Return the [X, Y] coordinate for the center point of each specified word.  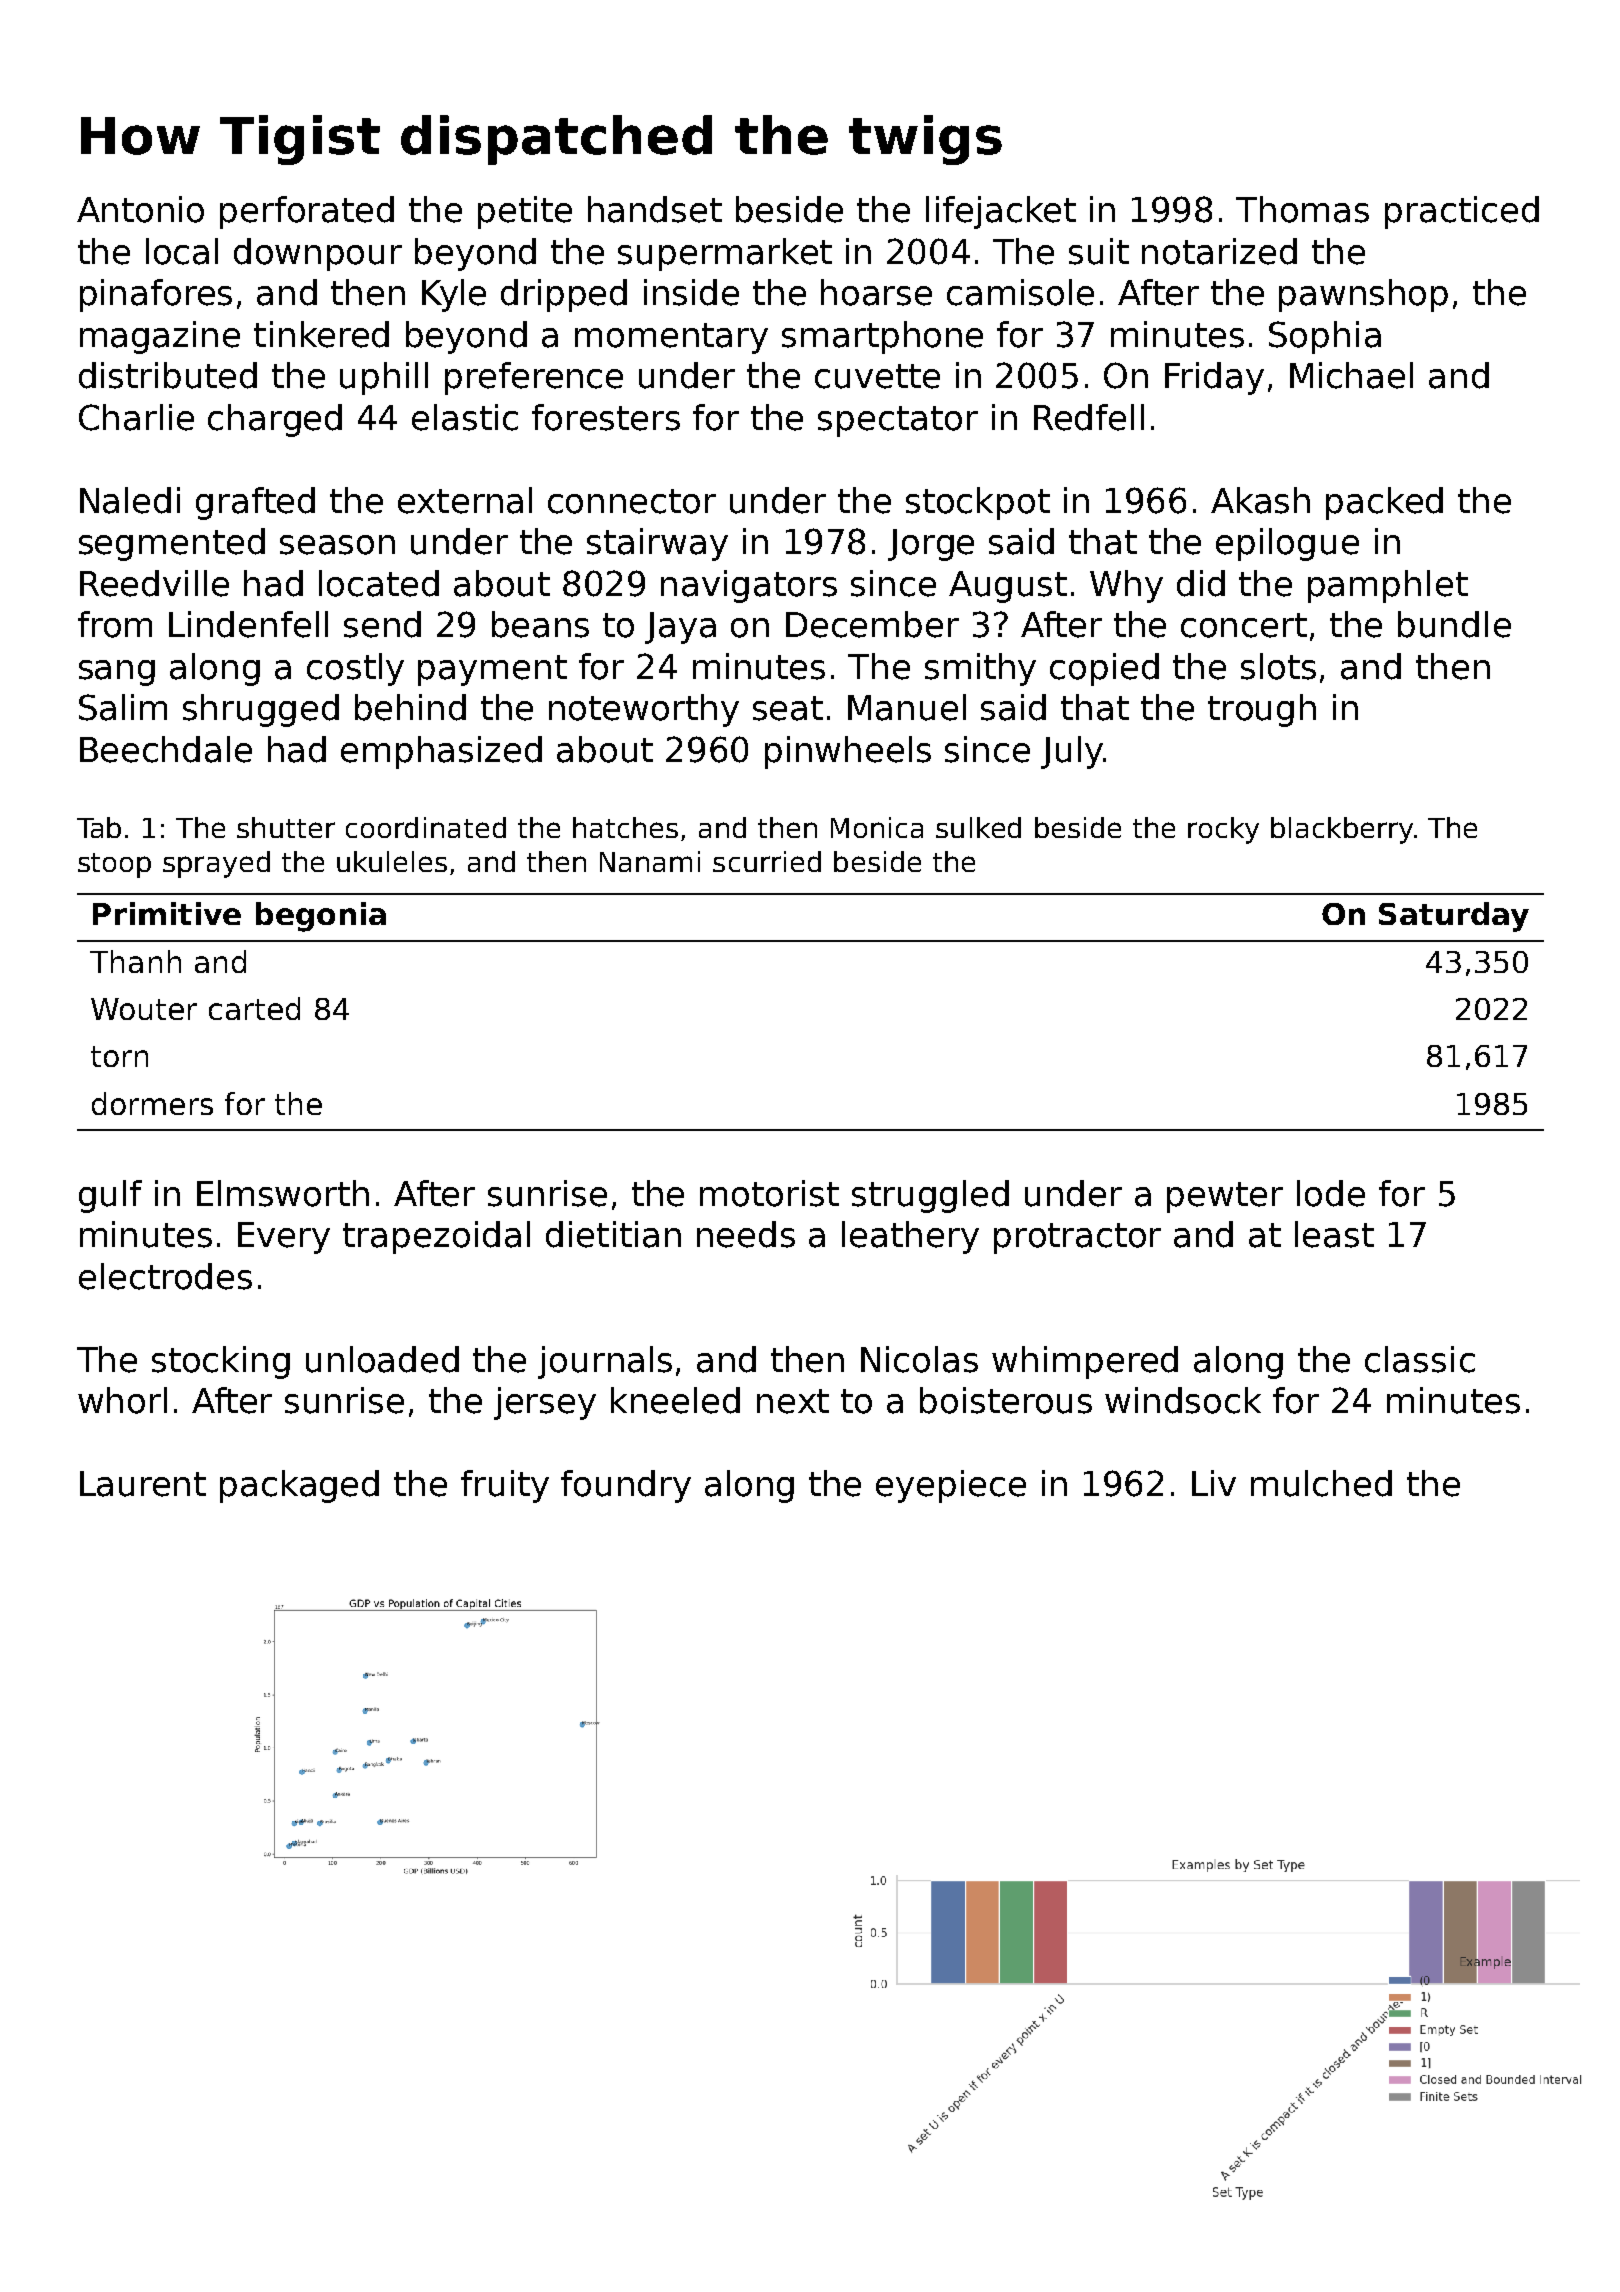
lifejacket [1001, 212]
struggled [930, 1196]
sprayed [216, 864]
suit [1099, 251]
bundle [1454, 624]
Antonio [140, 209]
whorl [122, 1400]
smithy [980, 669]
